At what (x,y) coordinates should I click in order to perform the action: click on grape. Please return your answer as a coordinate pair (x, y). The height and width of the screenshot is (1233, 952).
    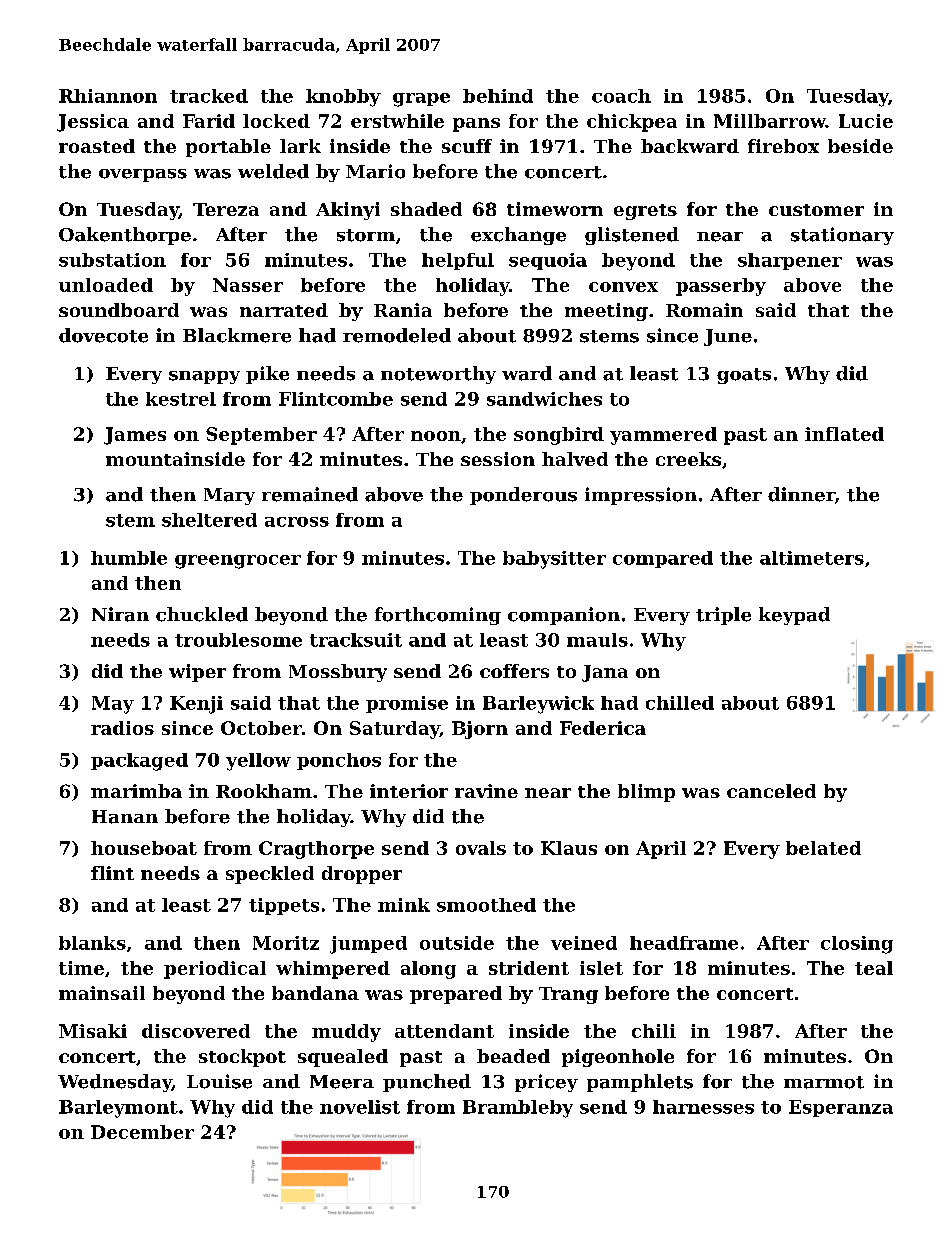
    Looking at the image, I should click on (421, 100).
